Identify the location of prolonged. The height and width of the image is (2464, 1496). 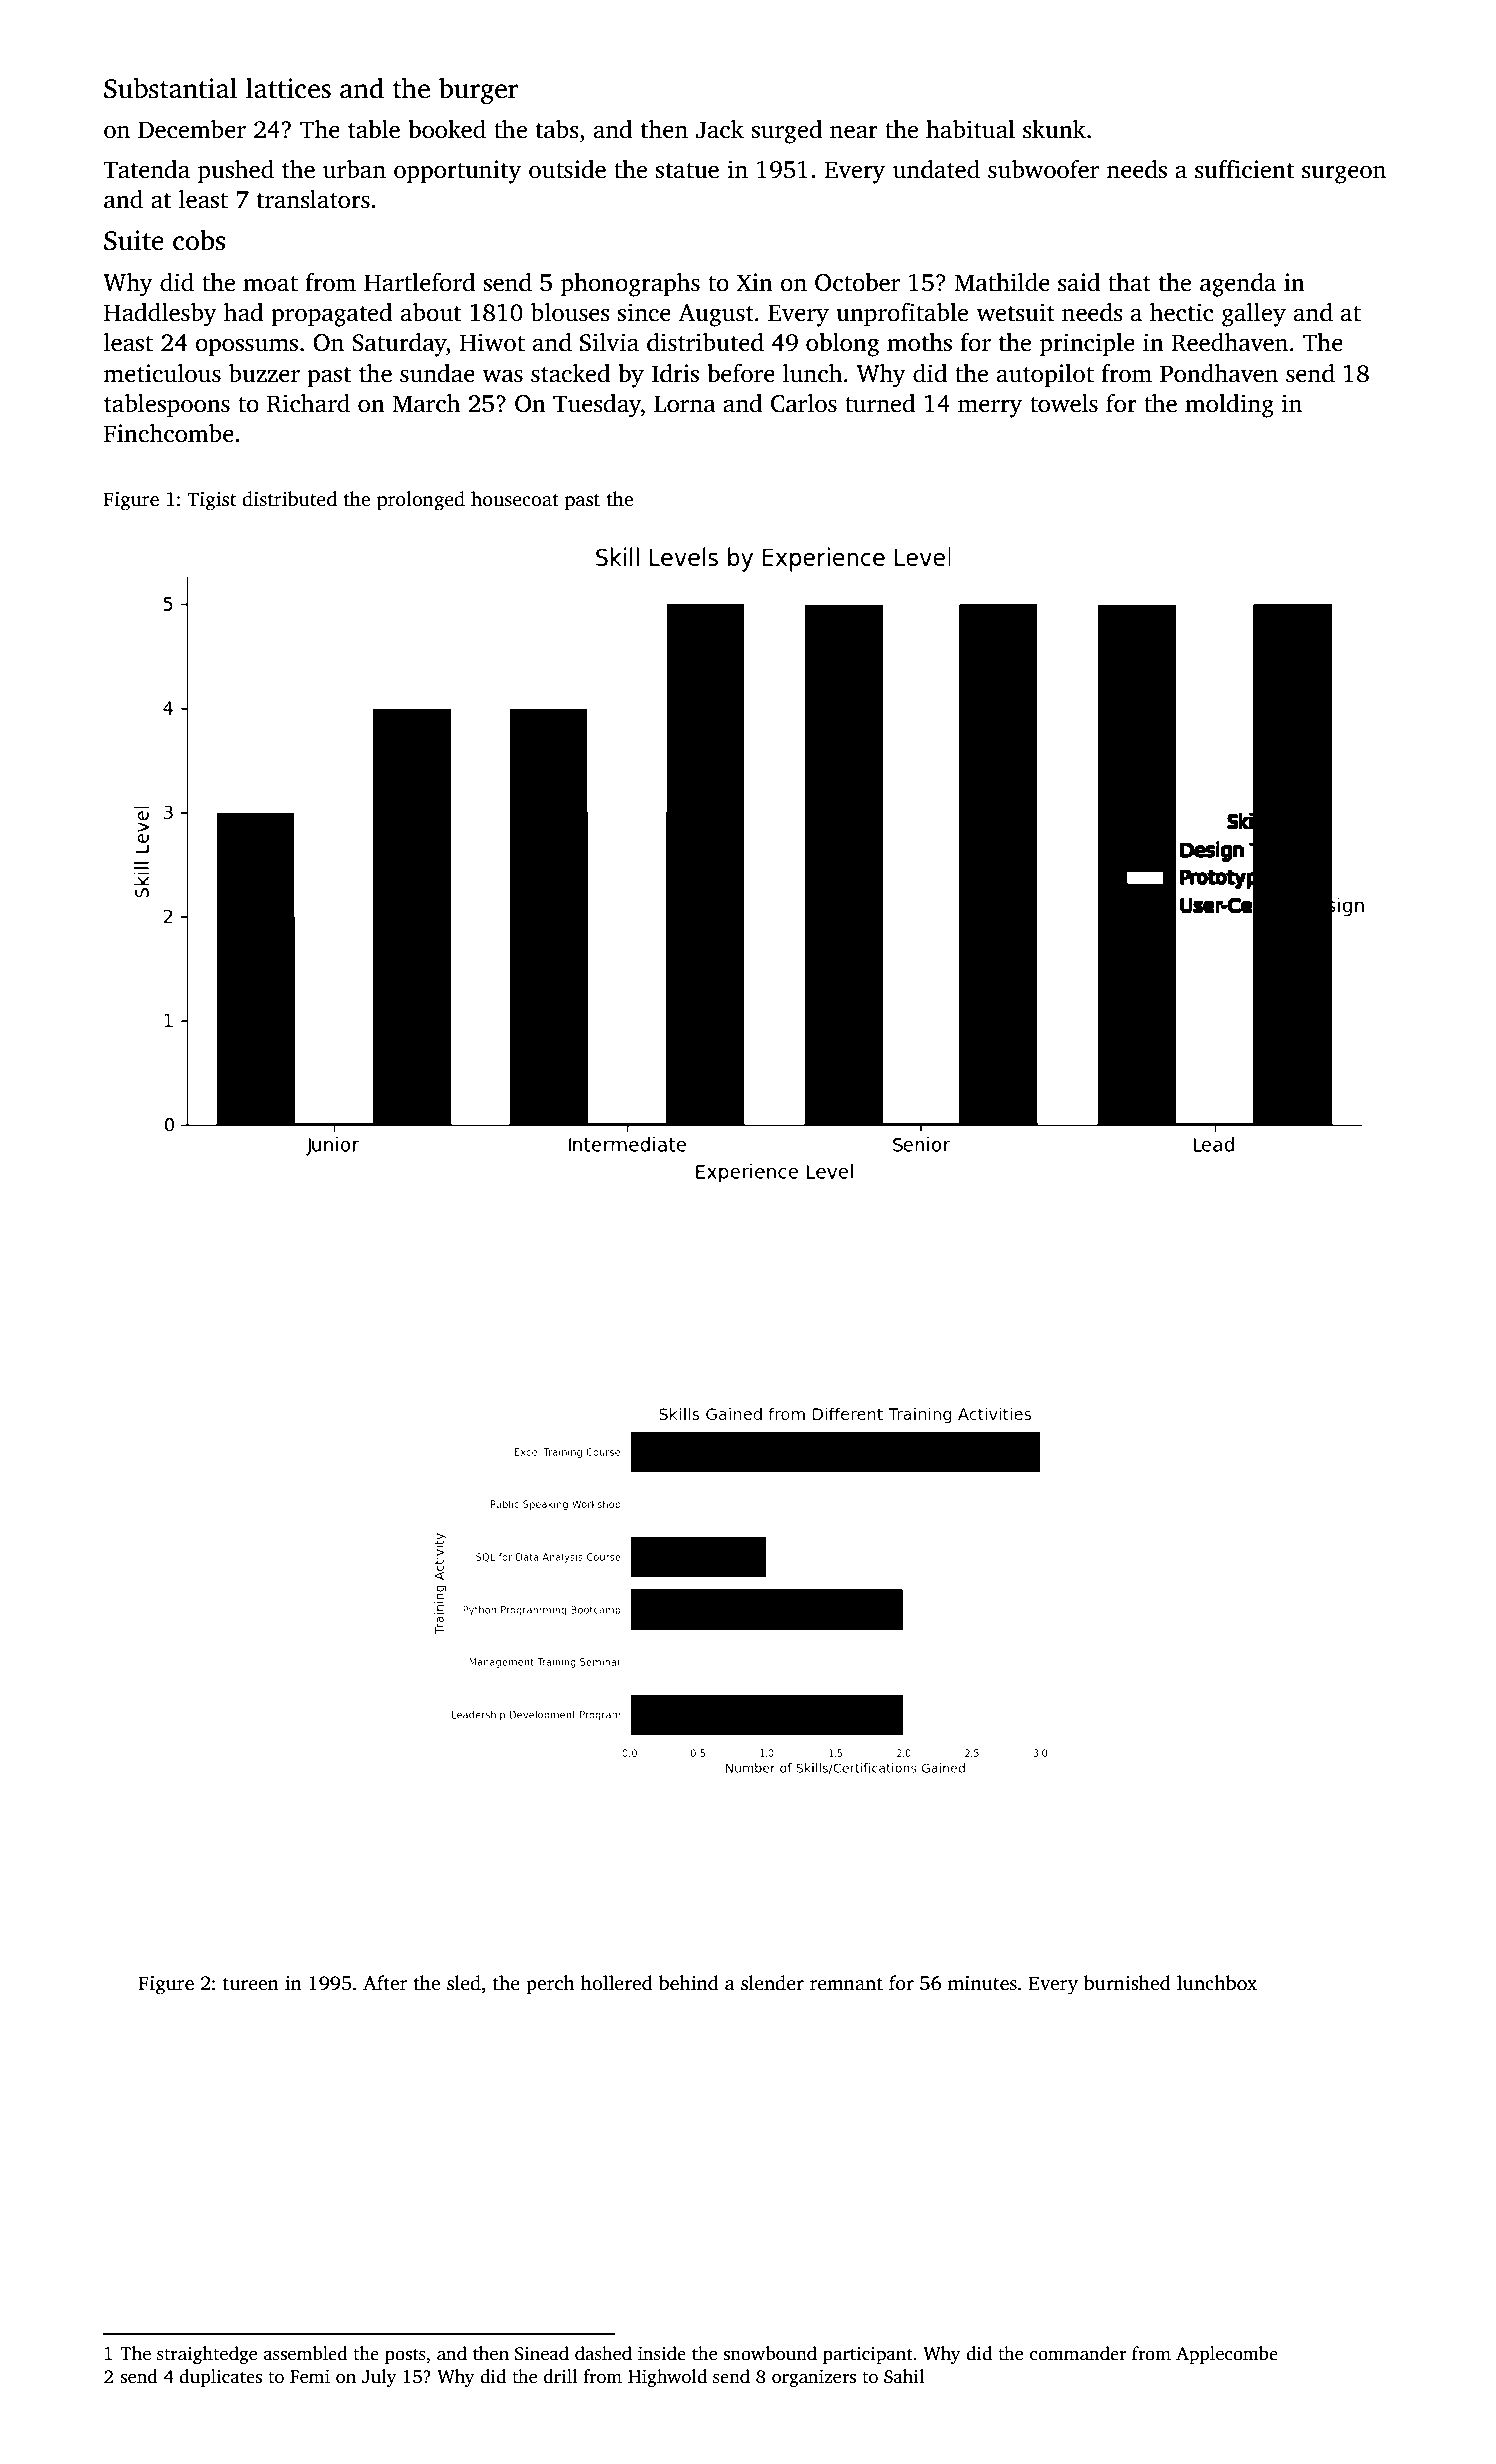
(421, 501).
